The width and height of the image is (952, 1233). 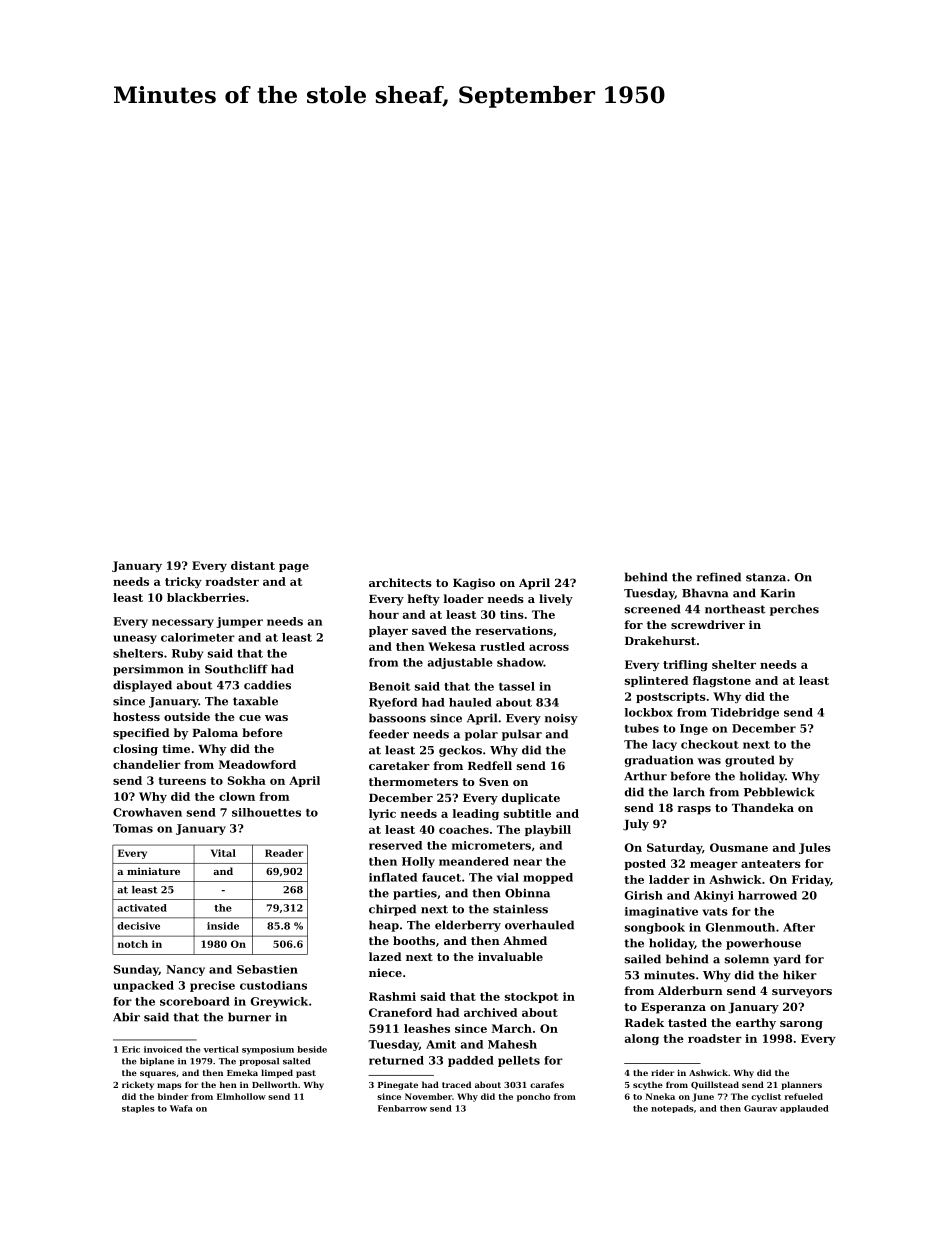 I want to click on architects, so click(x=400, y=582).
